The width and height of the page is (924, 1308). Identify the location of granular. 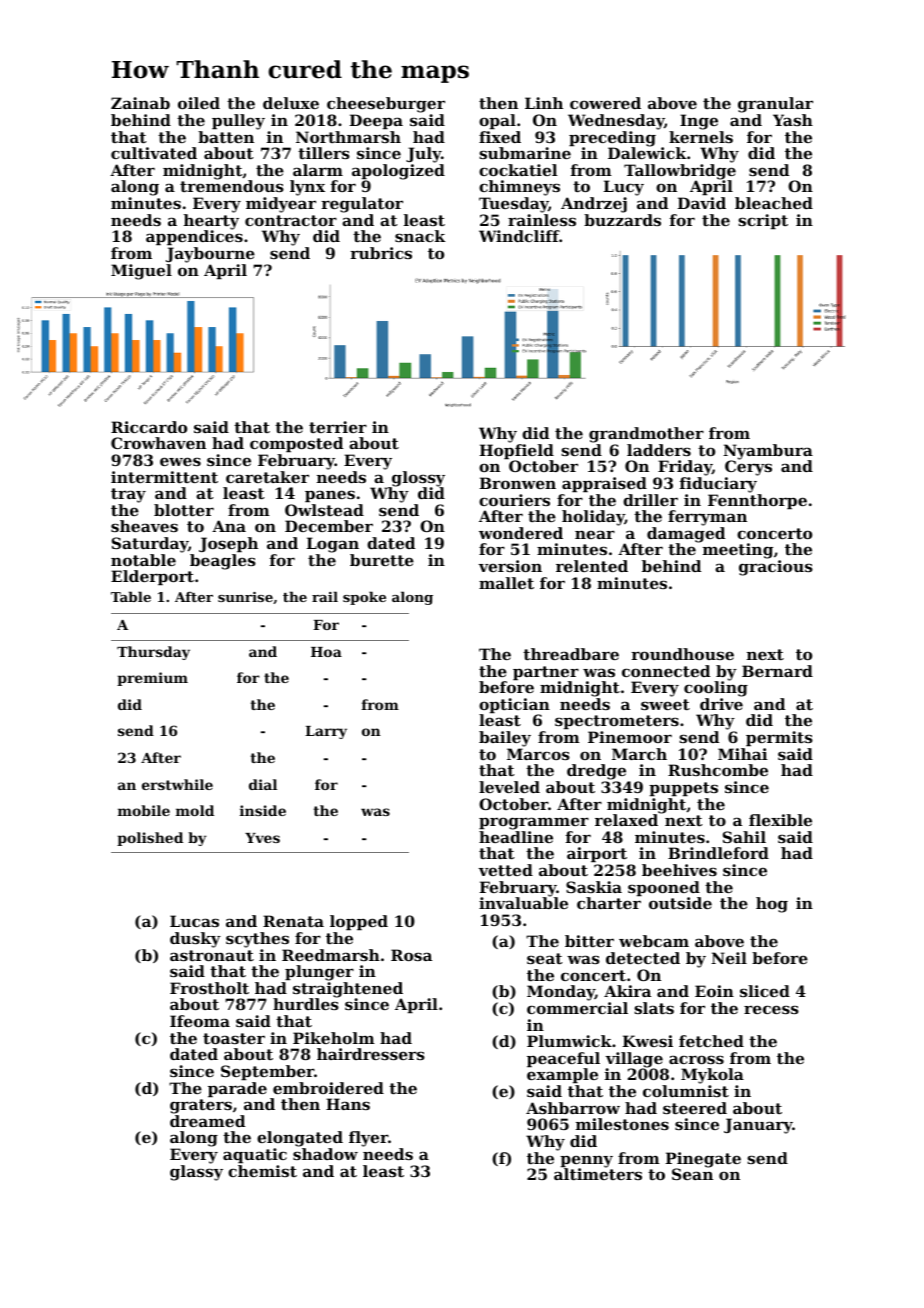
(775, 105).
